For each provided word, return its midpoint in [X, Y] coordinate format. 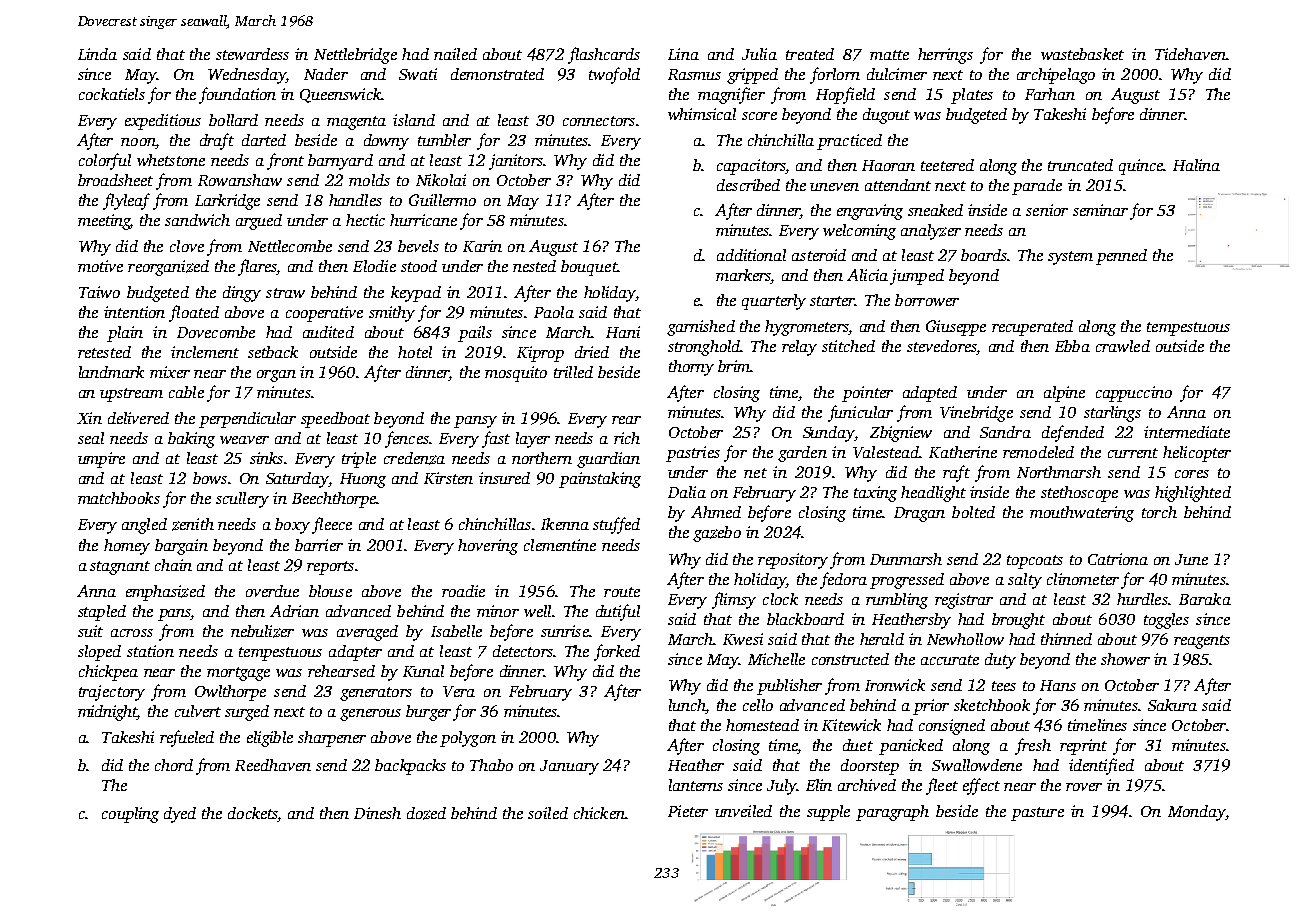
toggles [1166, 621]
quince [1141, 167]
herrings [945, 56]
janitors [516, 162]
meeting [104, 222]
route [622, 592]
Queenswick [340, 95]
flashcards [604, 55]
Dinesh [377, 813]
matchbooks [119, 498]
